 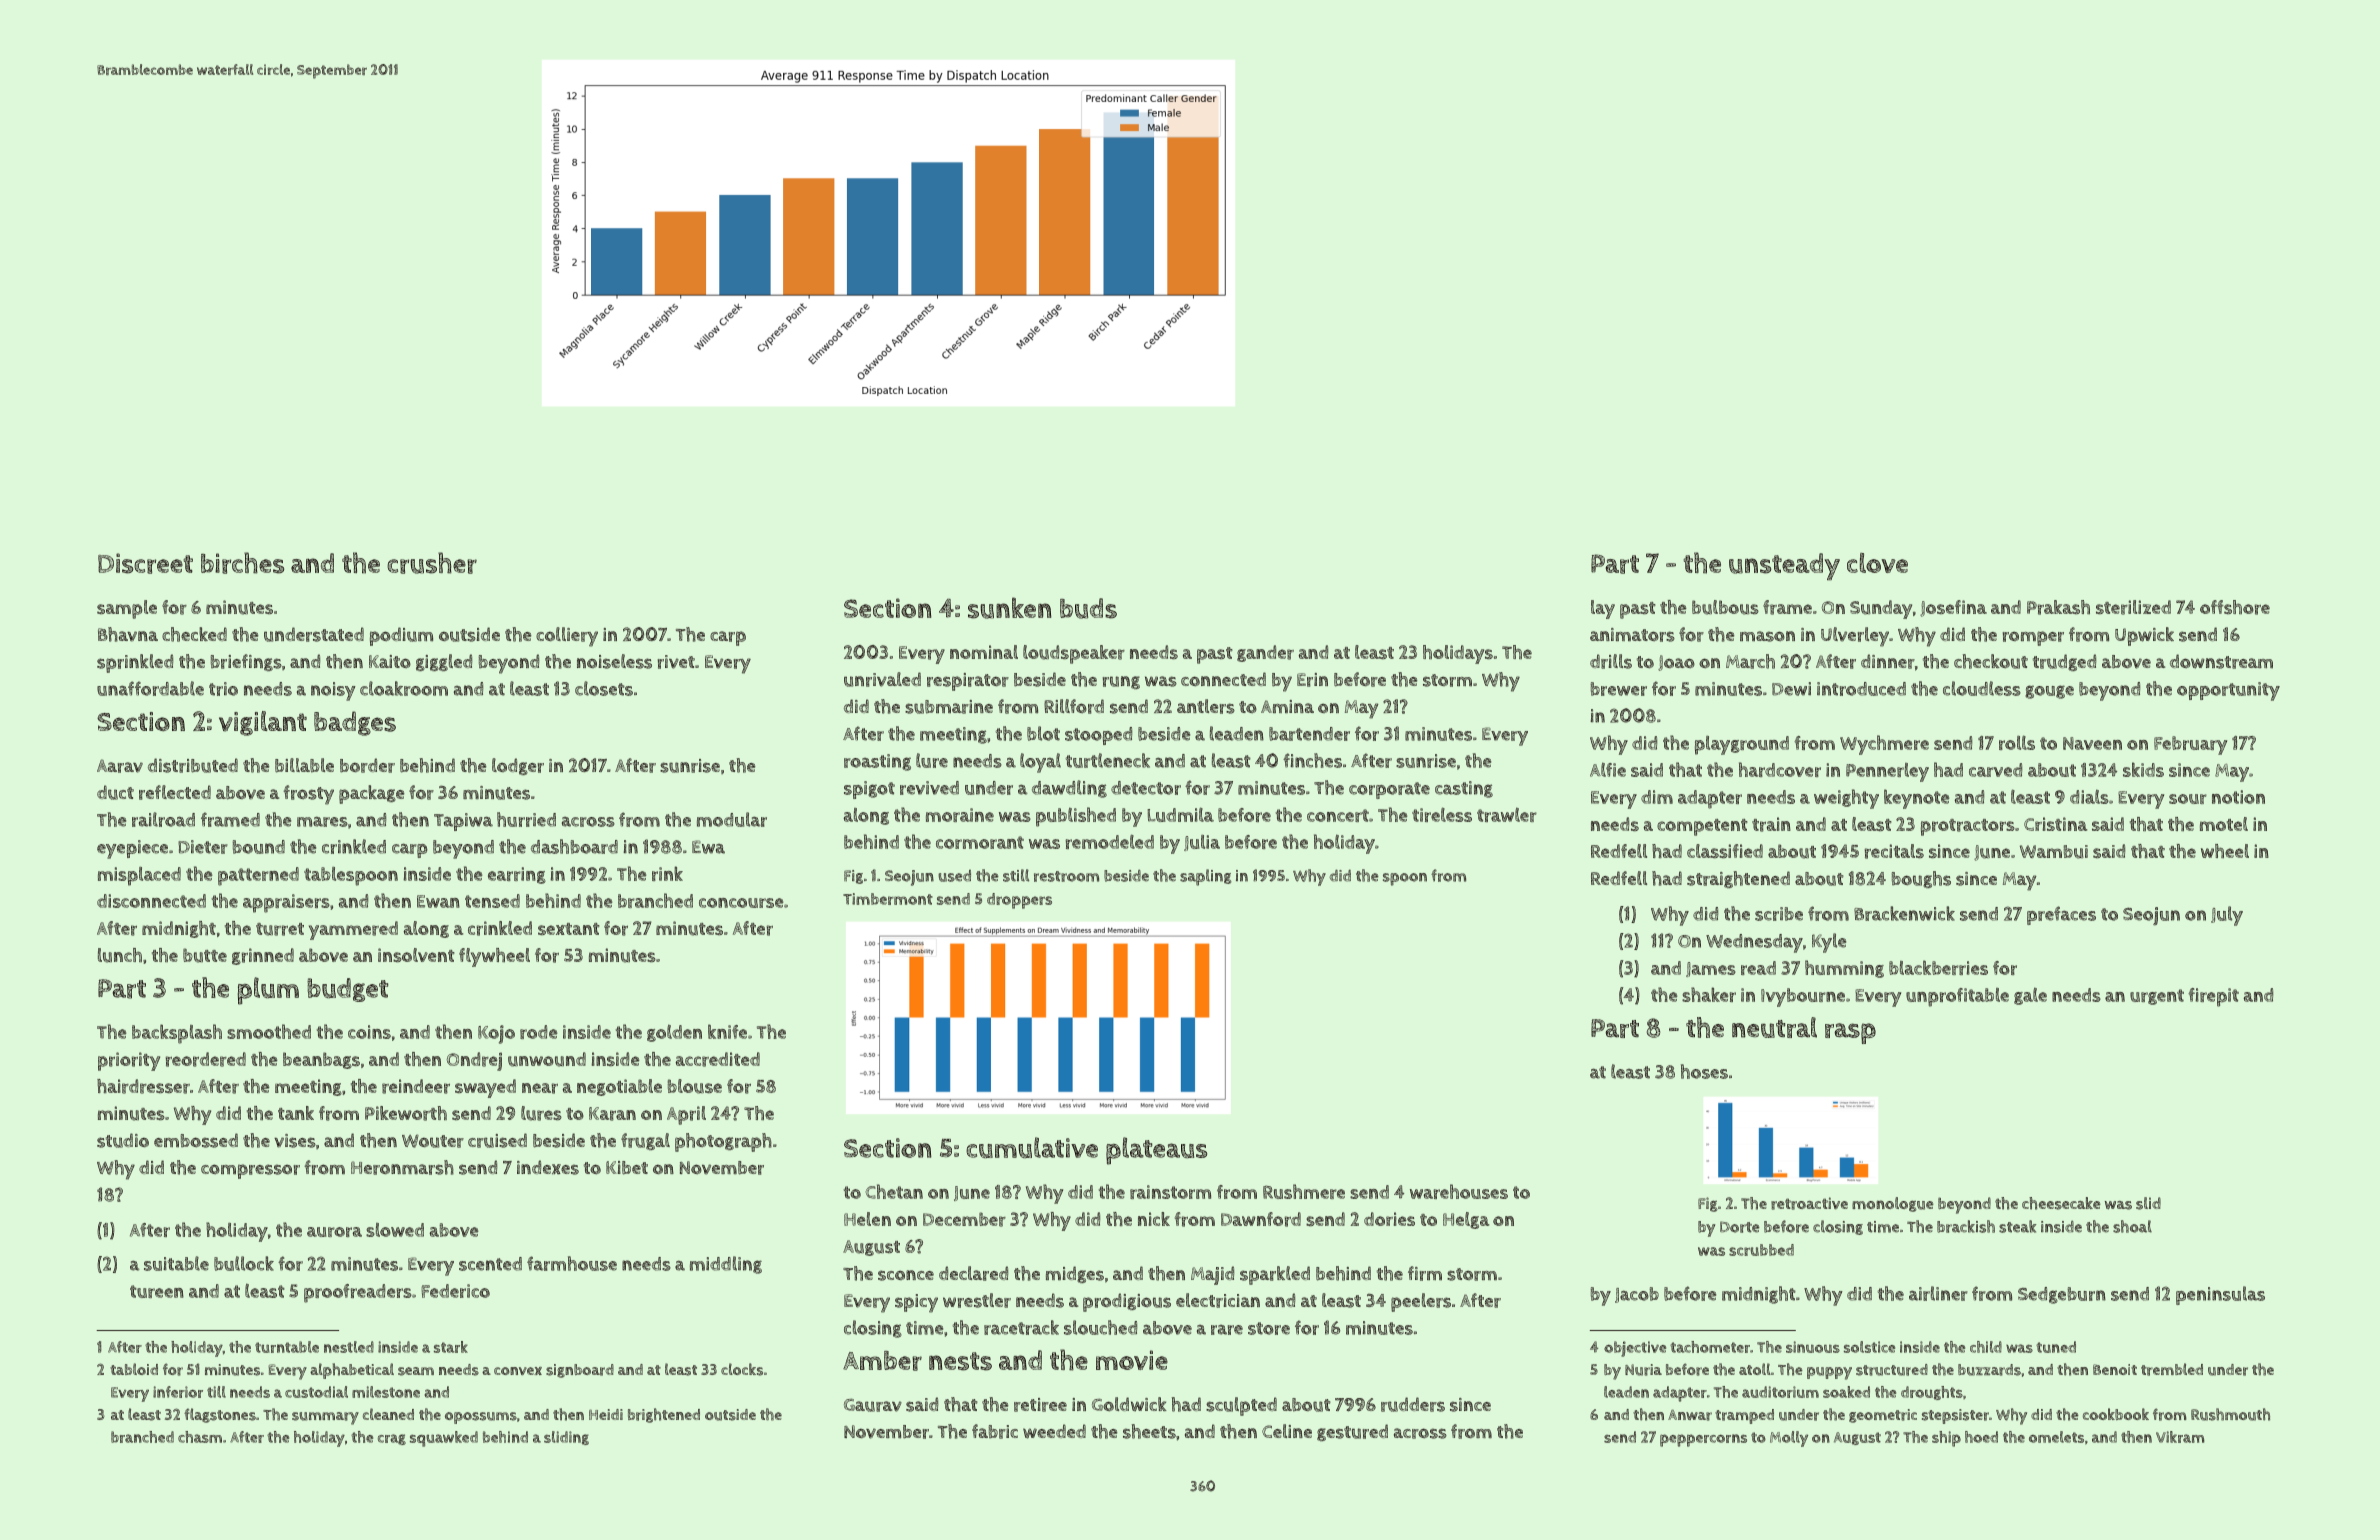 What do you see at coordinates (2180, 1437) in the document?
I see `Vikram` at bounding box center [2180, 1437].
